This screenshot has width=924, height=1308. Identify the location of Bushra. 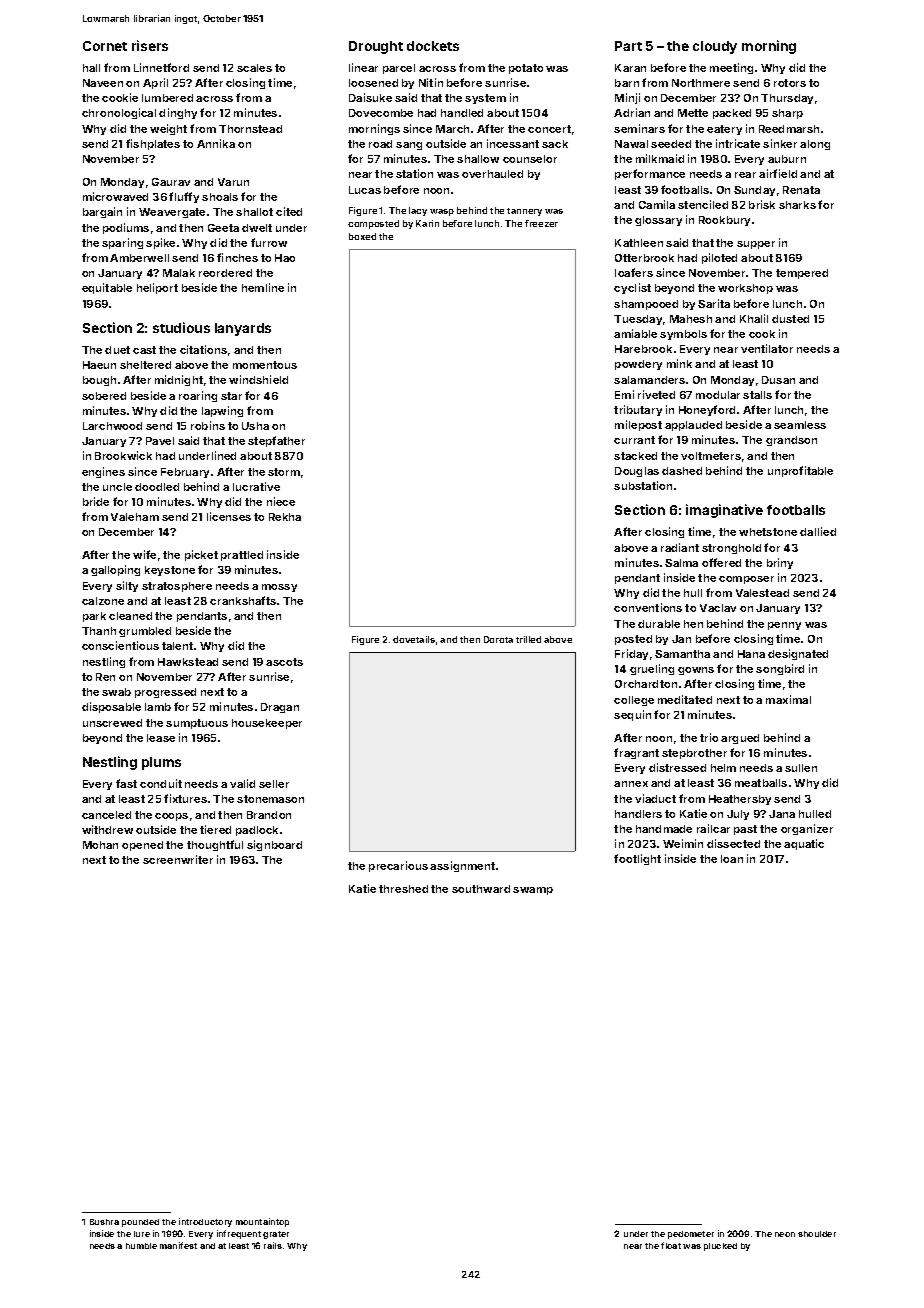
(104, 1222).
